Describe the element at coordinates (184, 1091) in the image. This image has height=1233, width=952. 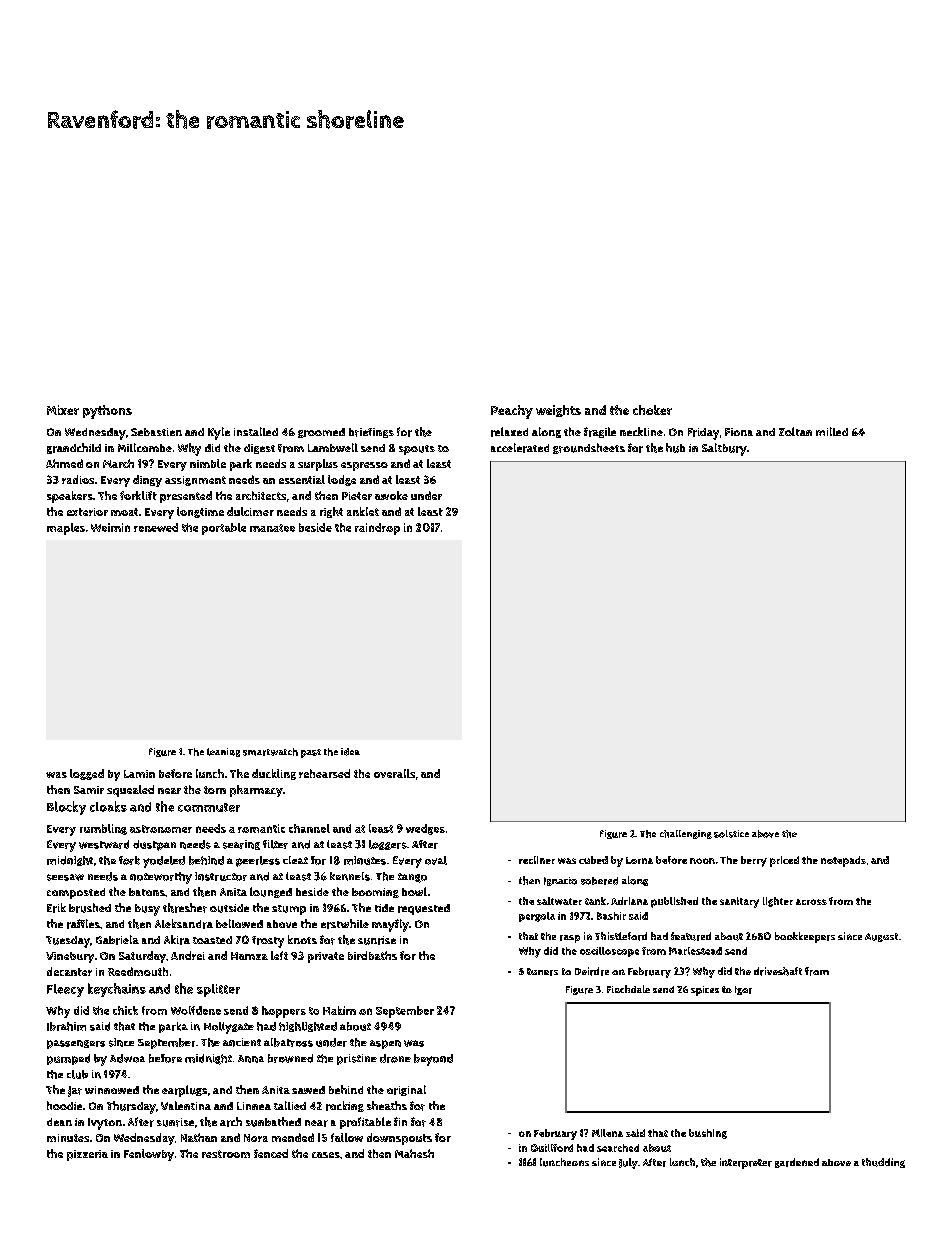
I see `earplugs` at that location.
